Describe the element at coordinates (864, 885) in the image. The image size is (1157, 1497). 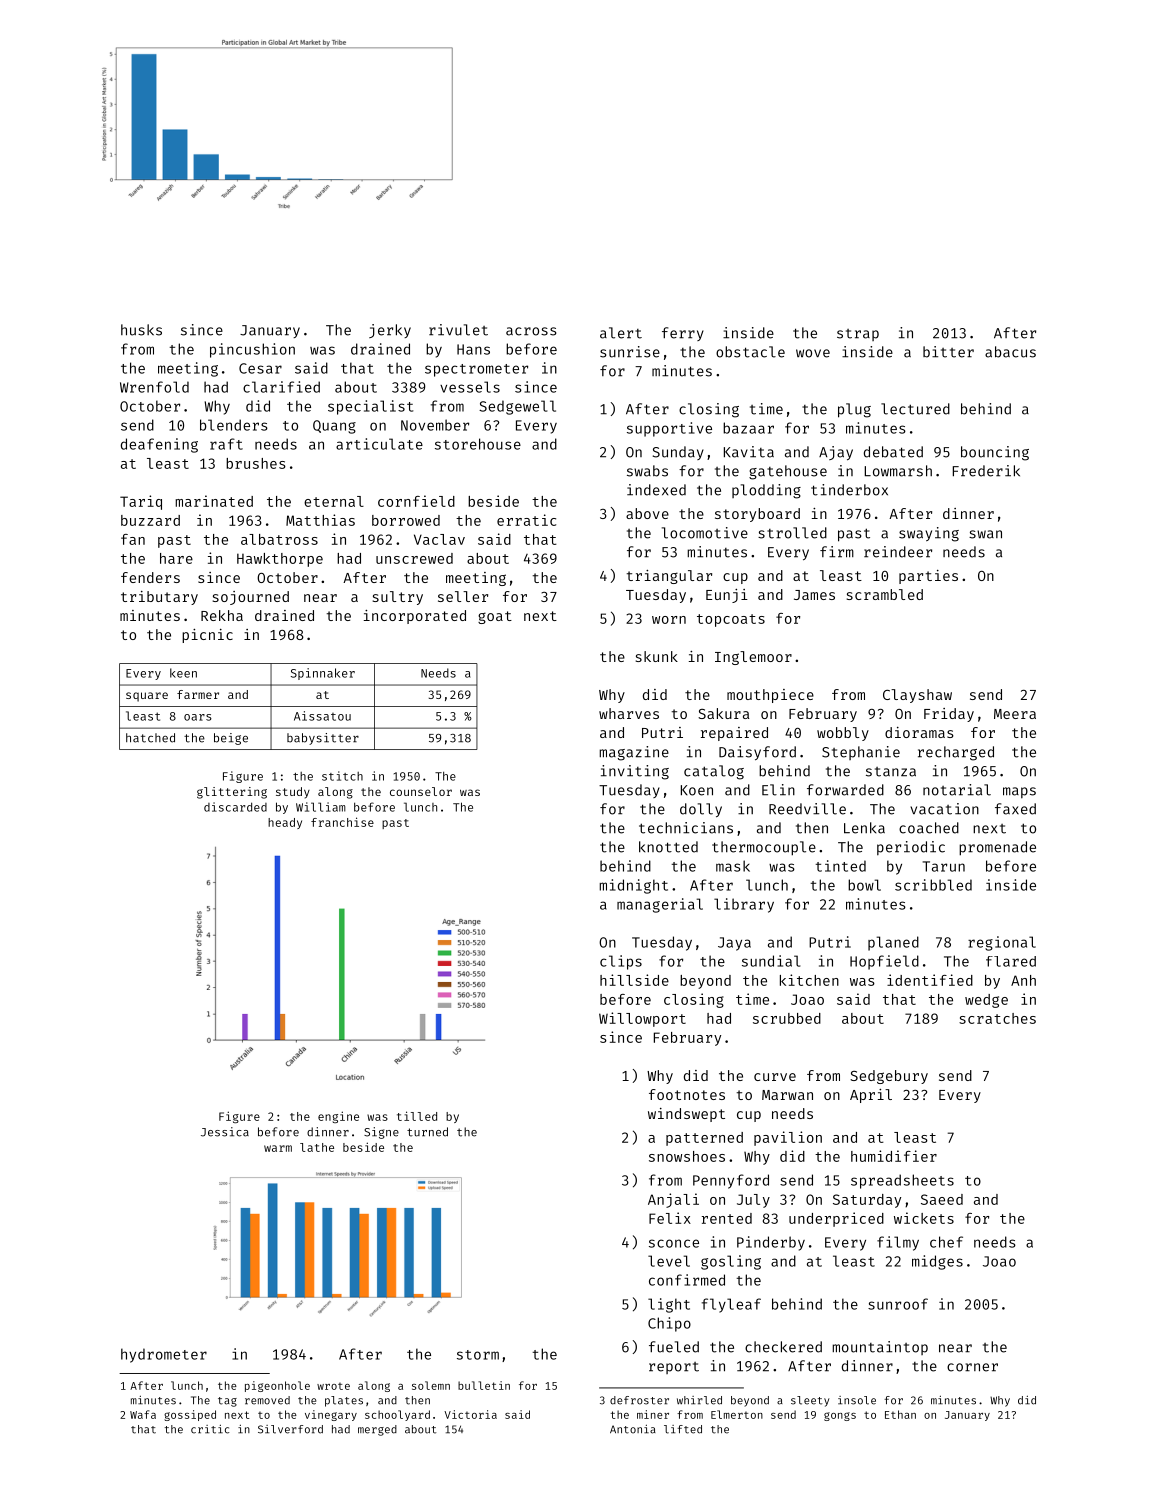
I see `bowl` at that location.
